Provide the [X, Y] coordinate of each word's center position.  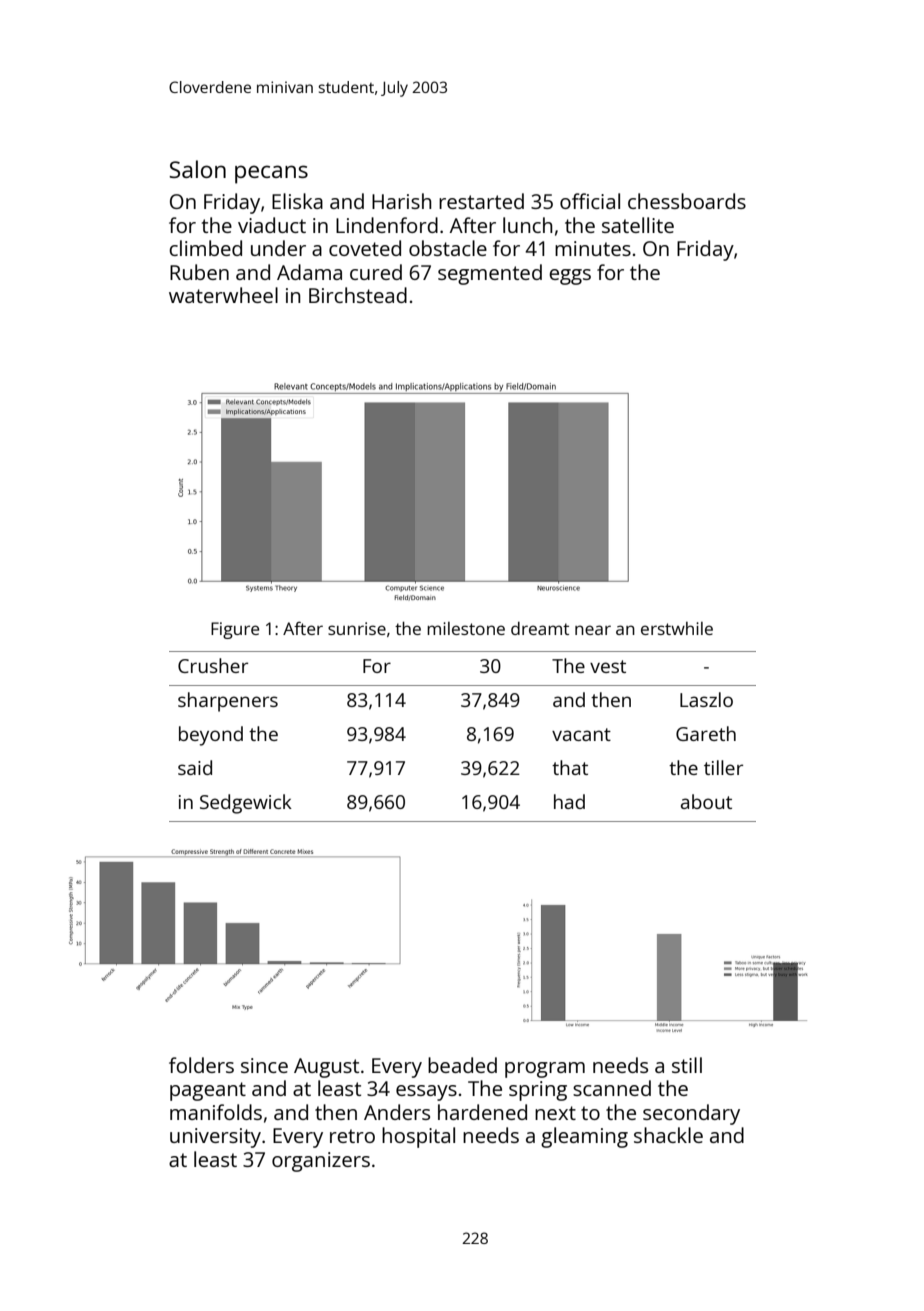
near [593, 630]
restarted [481, 201]
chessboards [687, 201]
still [687, 1065]
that [570, 767]
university [215, 1138]
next [555, 1113]
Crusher [213, 665]
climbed [205, 248]
